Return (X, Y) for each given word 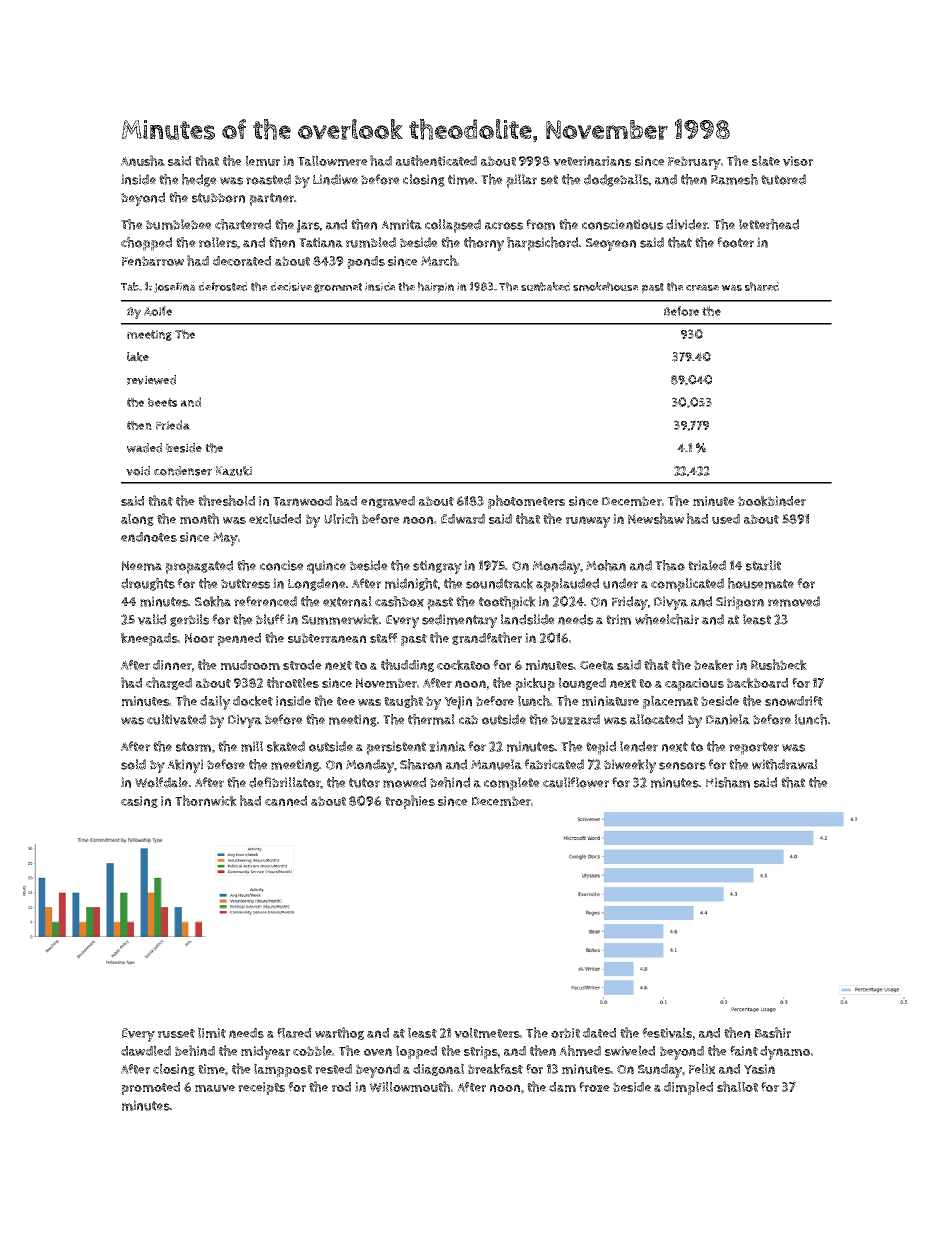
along (137, 519)
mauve (215, 1088)
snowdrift (794, 701)
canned (286, 801)
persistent (396, 748)
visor (798, 161)
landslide (528, 619)
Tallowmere (332, 160)
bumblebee (179, 224)
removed (794, 601)
